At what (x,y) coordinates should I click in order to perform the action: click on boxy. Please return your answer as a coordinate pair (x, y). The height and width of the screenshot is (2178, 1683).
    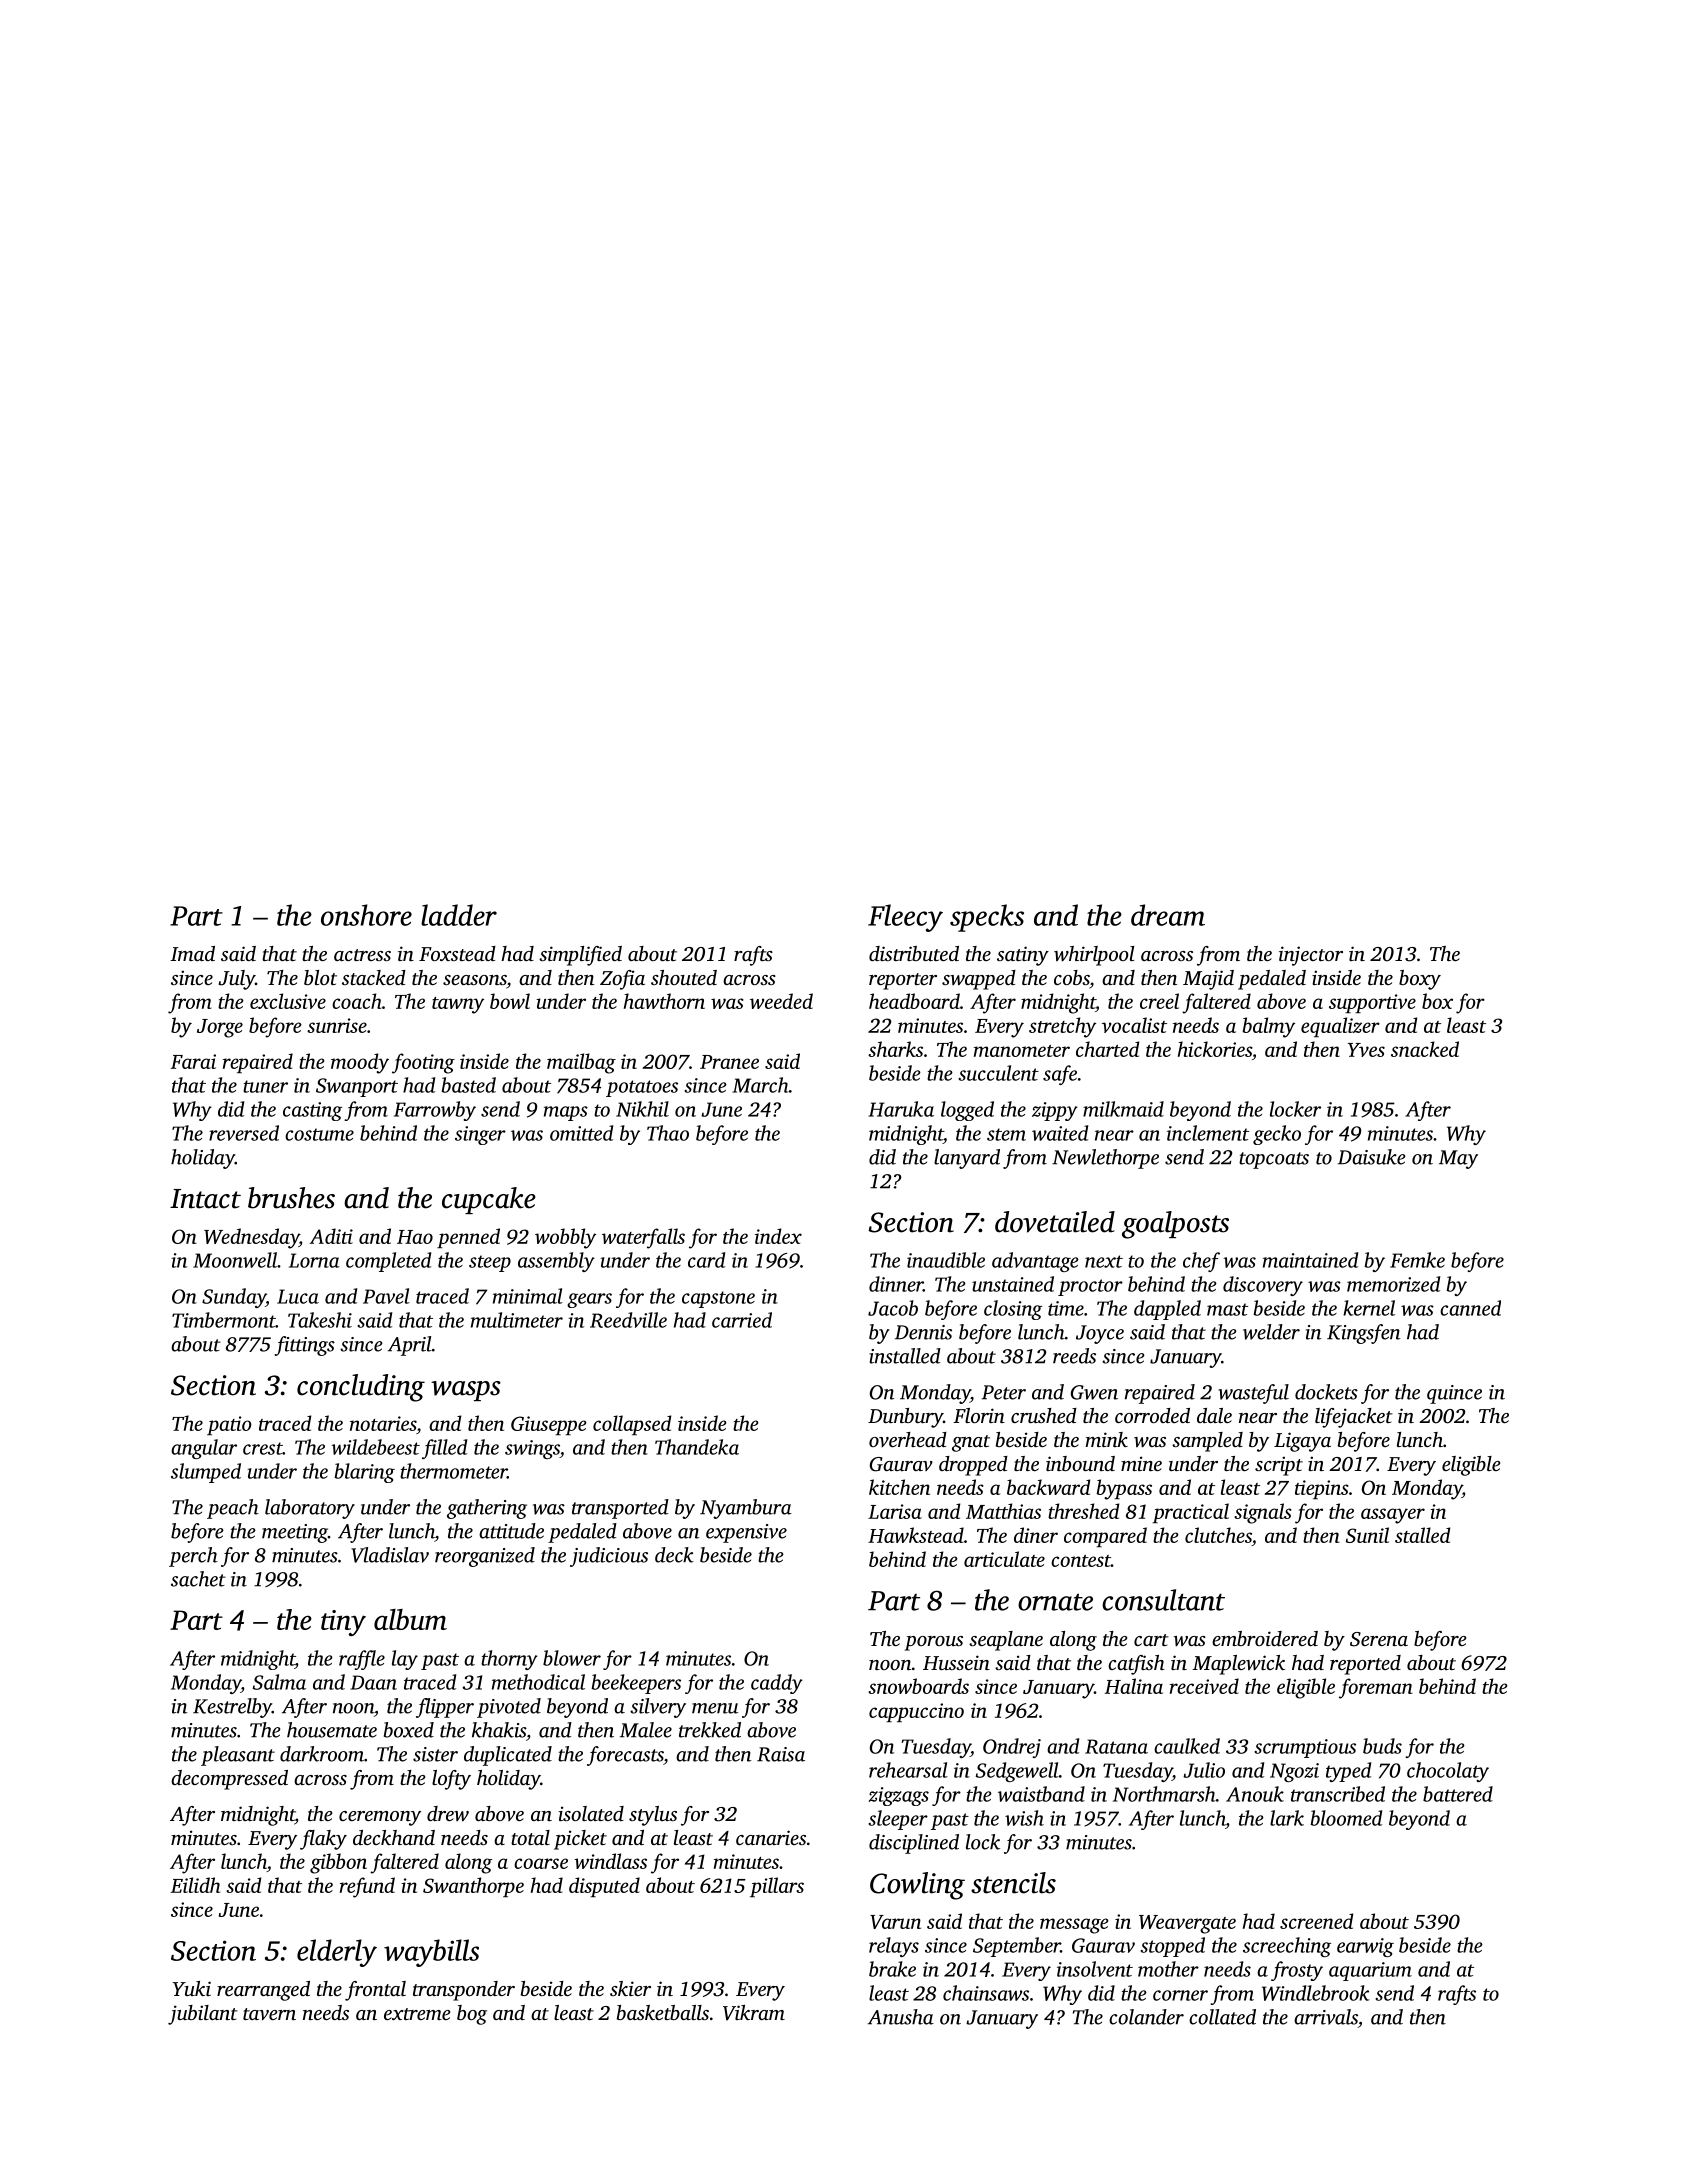
    Looking at the image, I should click on (1420, 980).
